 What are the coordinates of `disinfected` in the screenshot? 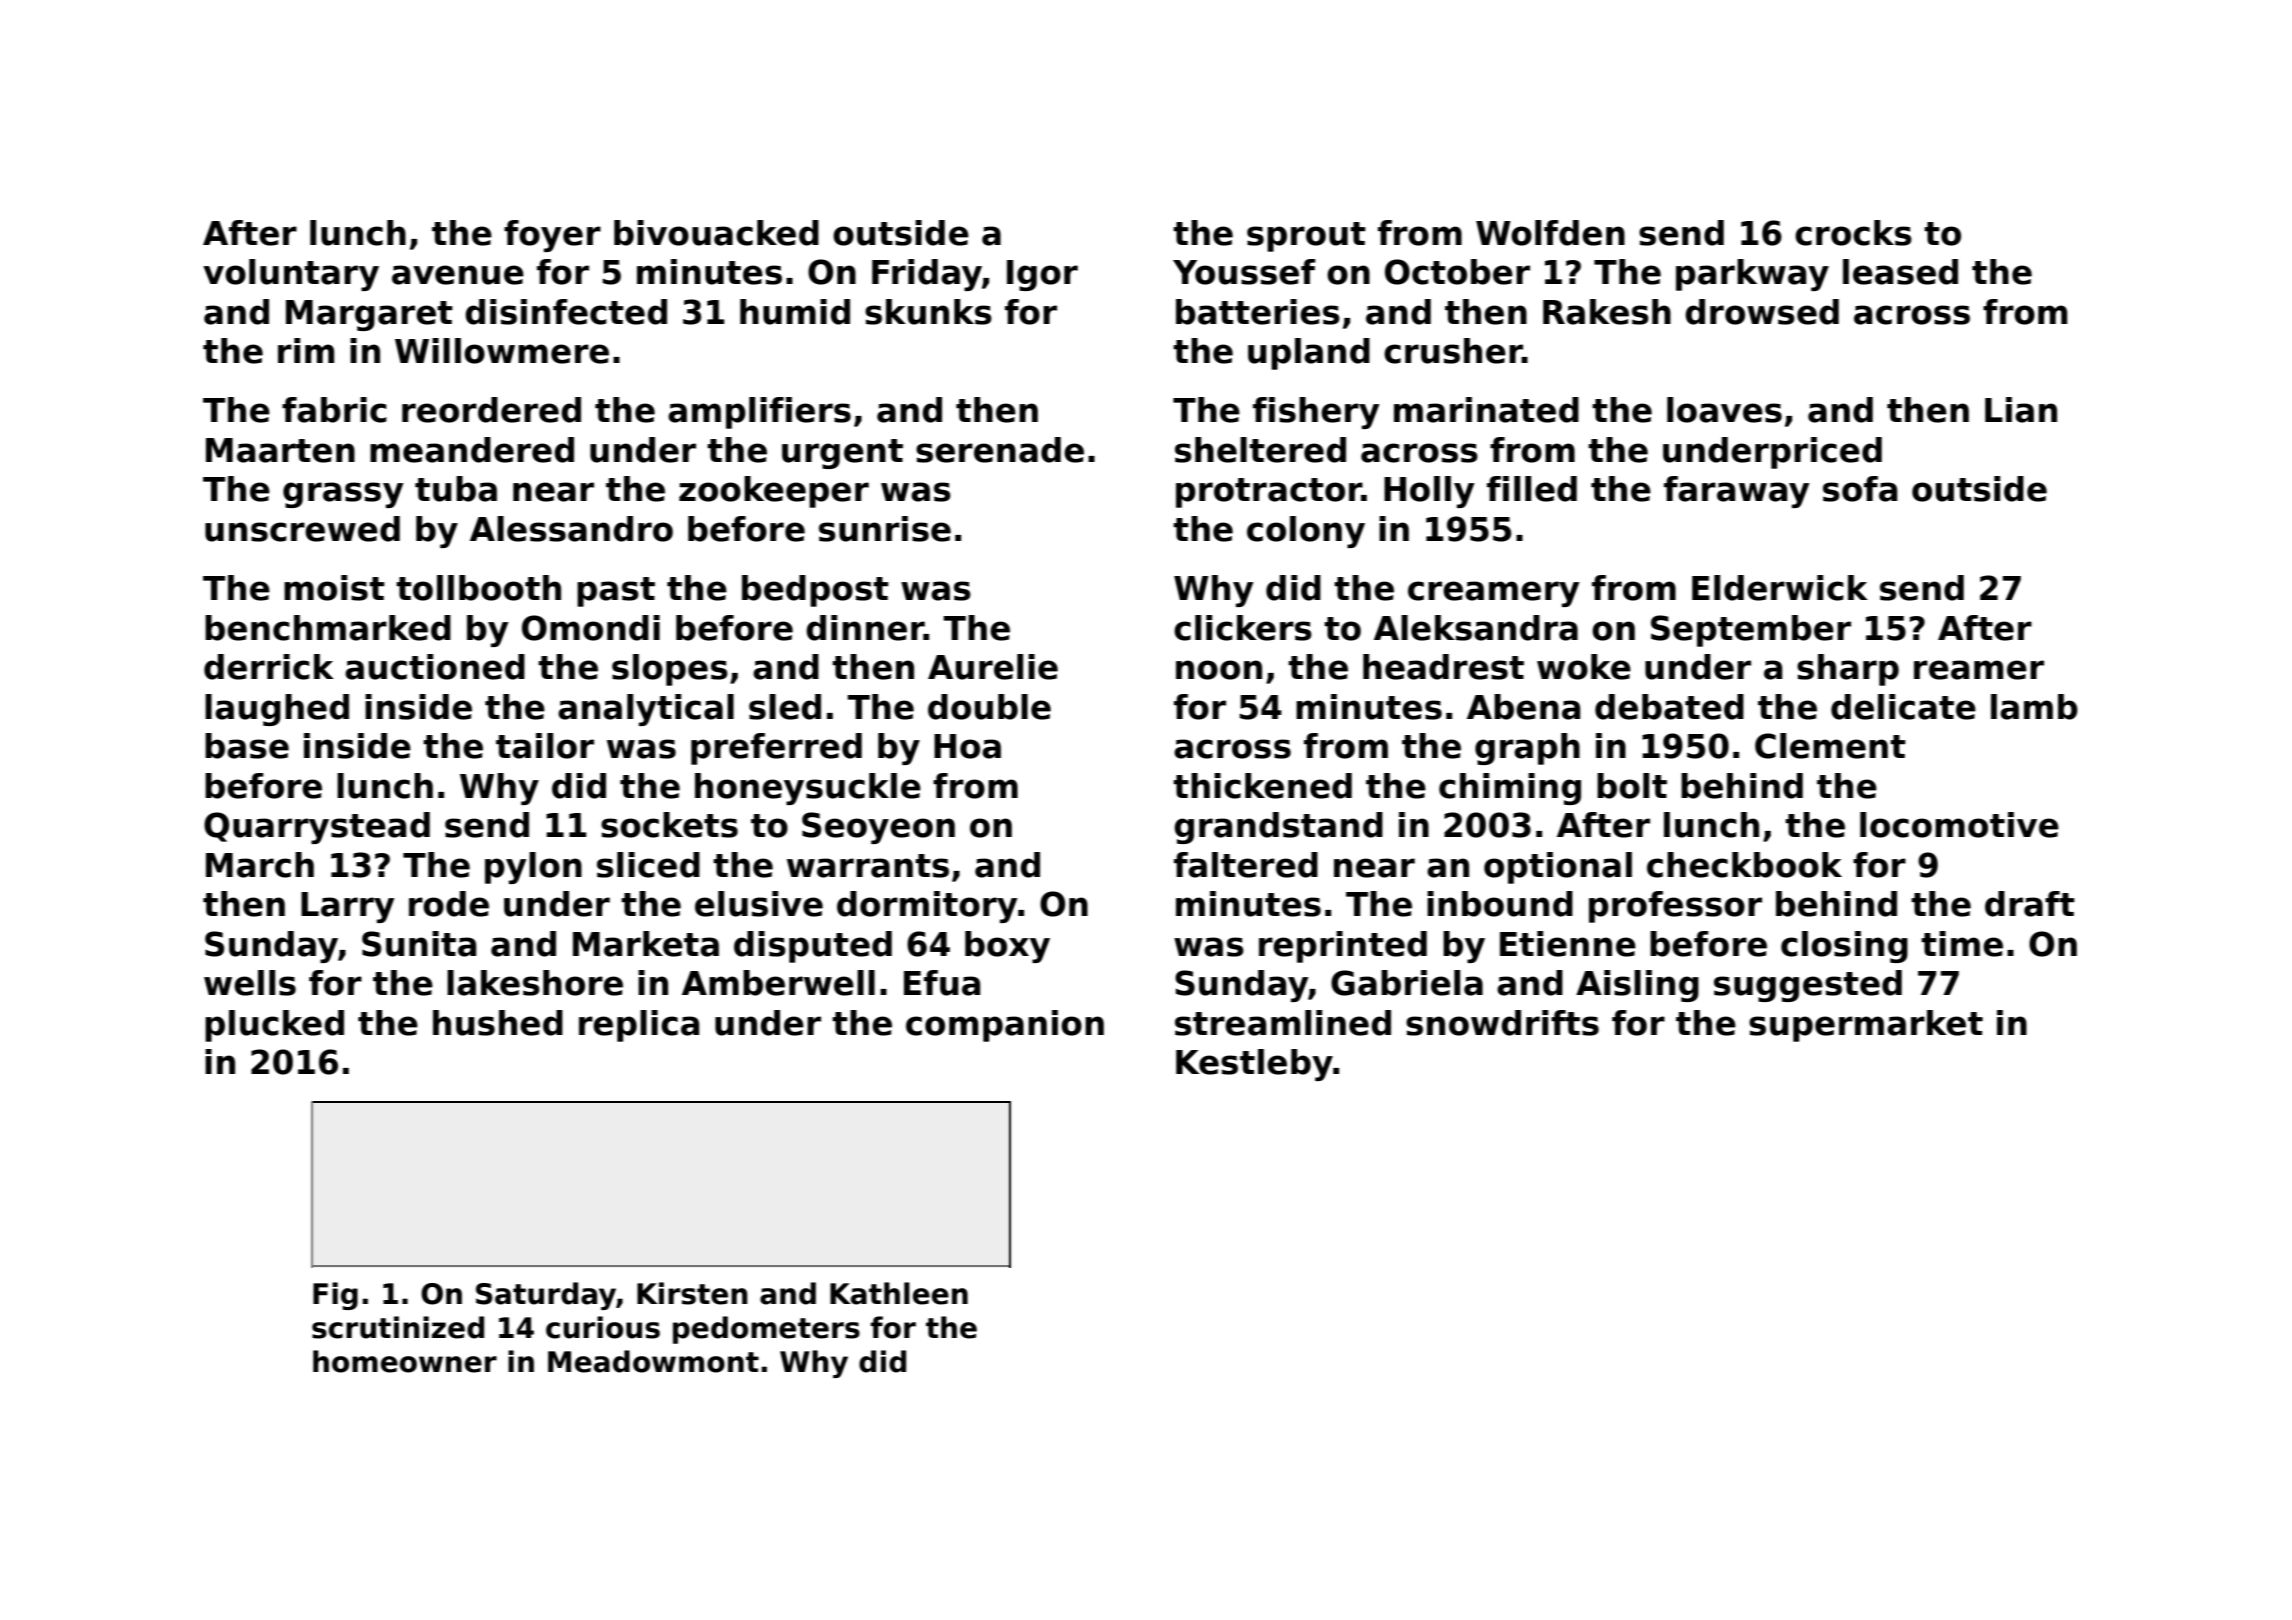 It's located at (566, 312).
